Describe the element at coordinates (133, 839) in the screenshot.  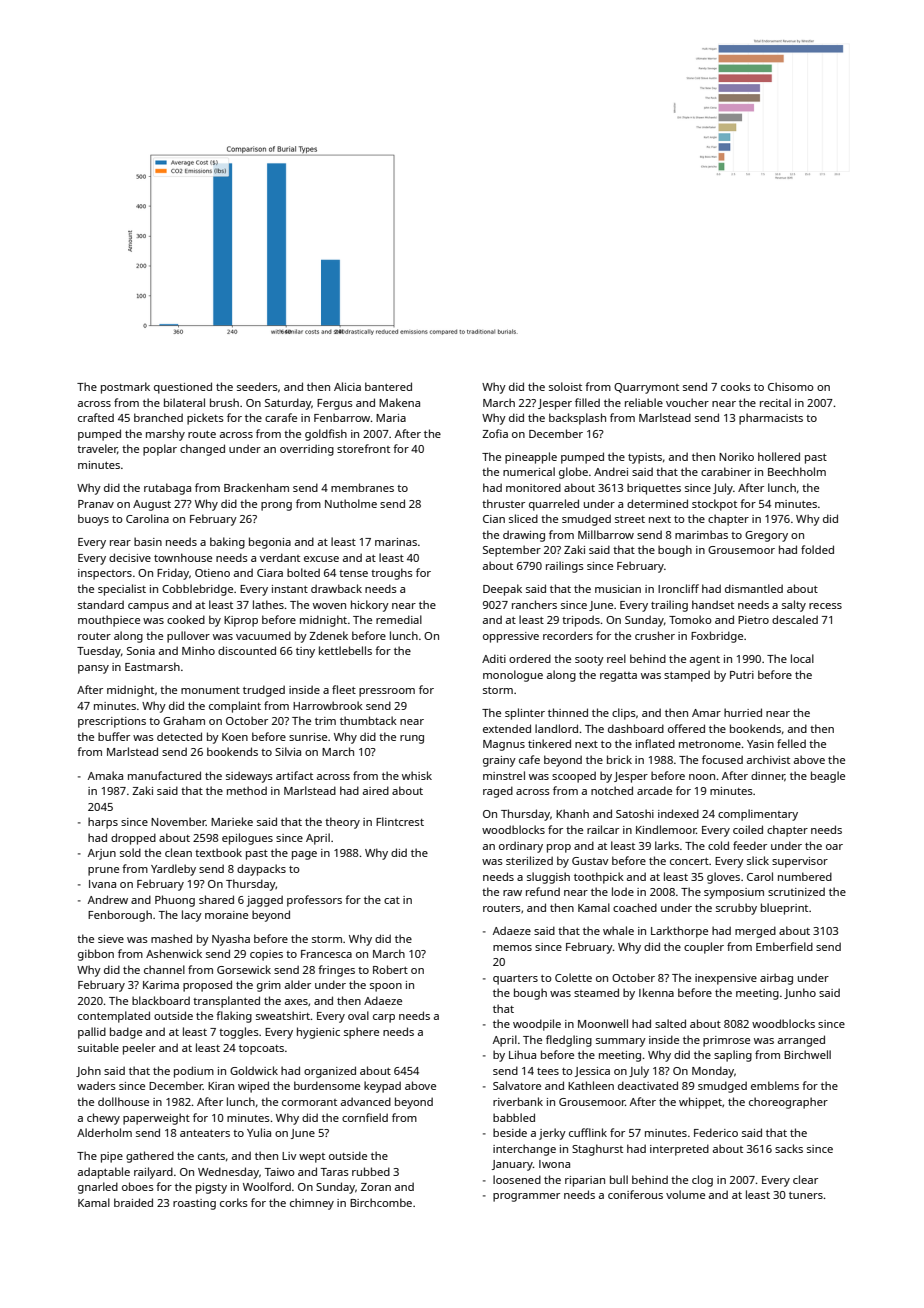
I see `dropped` at that location.
